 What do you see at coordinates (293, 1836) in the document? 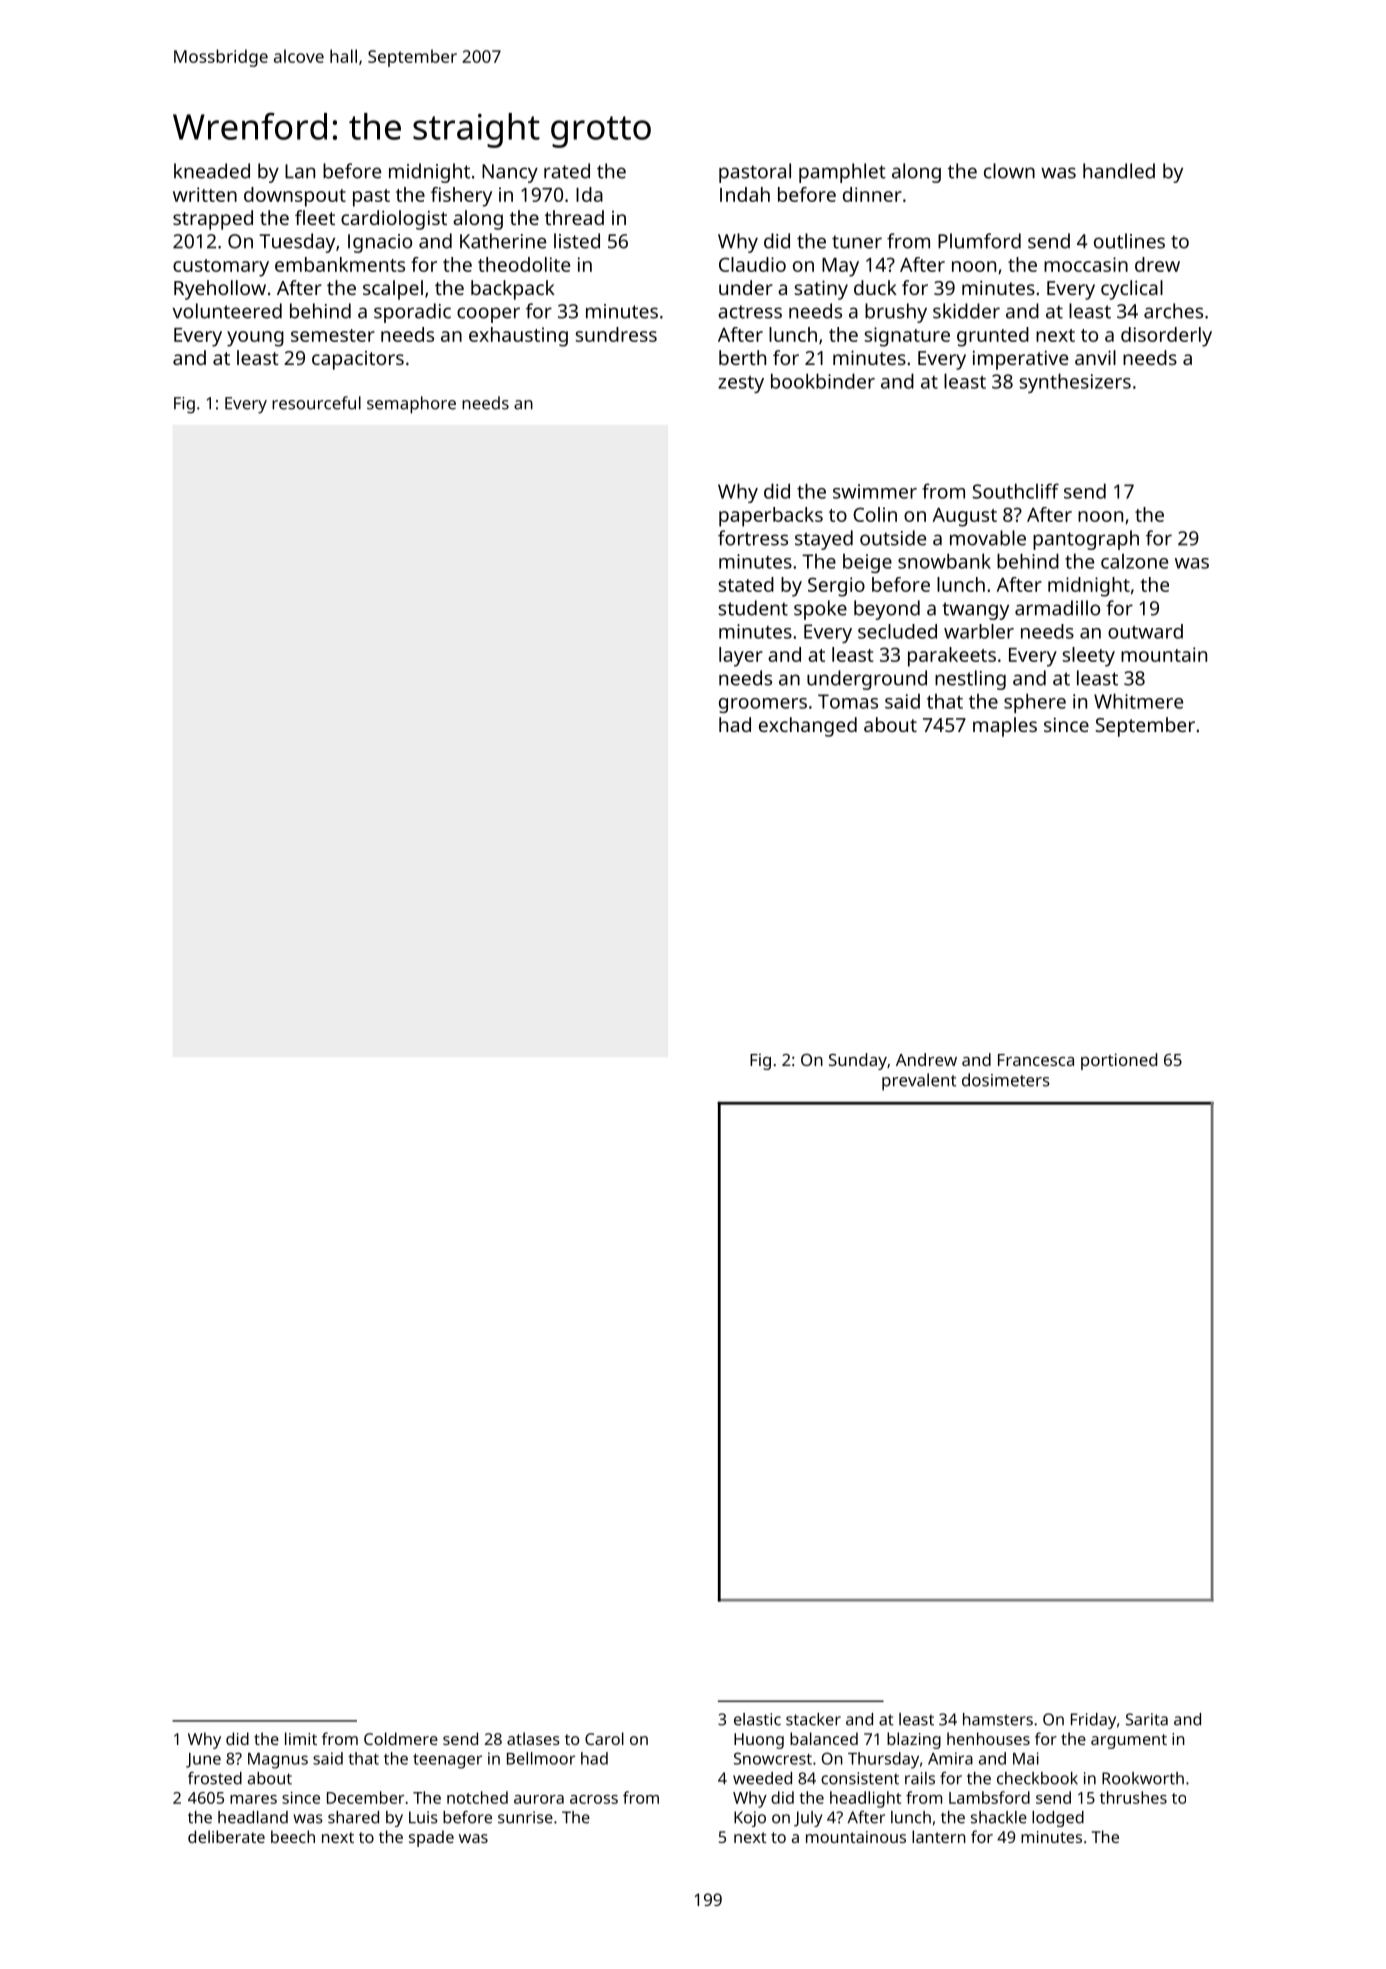
I see `beech` at bounding box center [293, 1836].
